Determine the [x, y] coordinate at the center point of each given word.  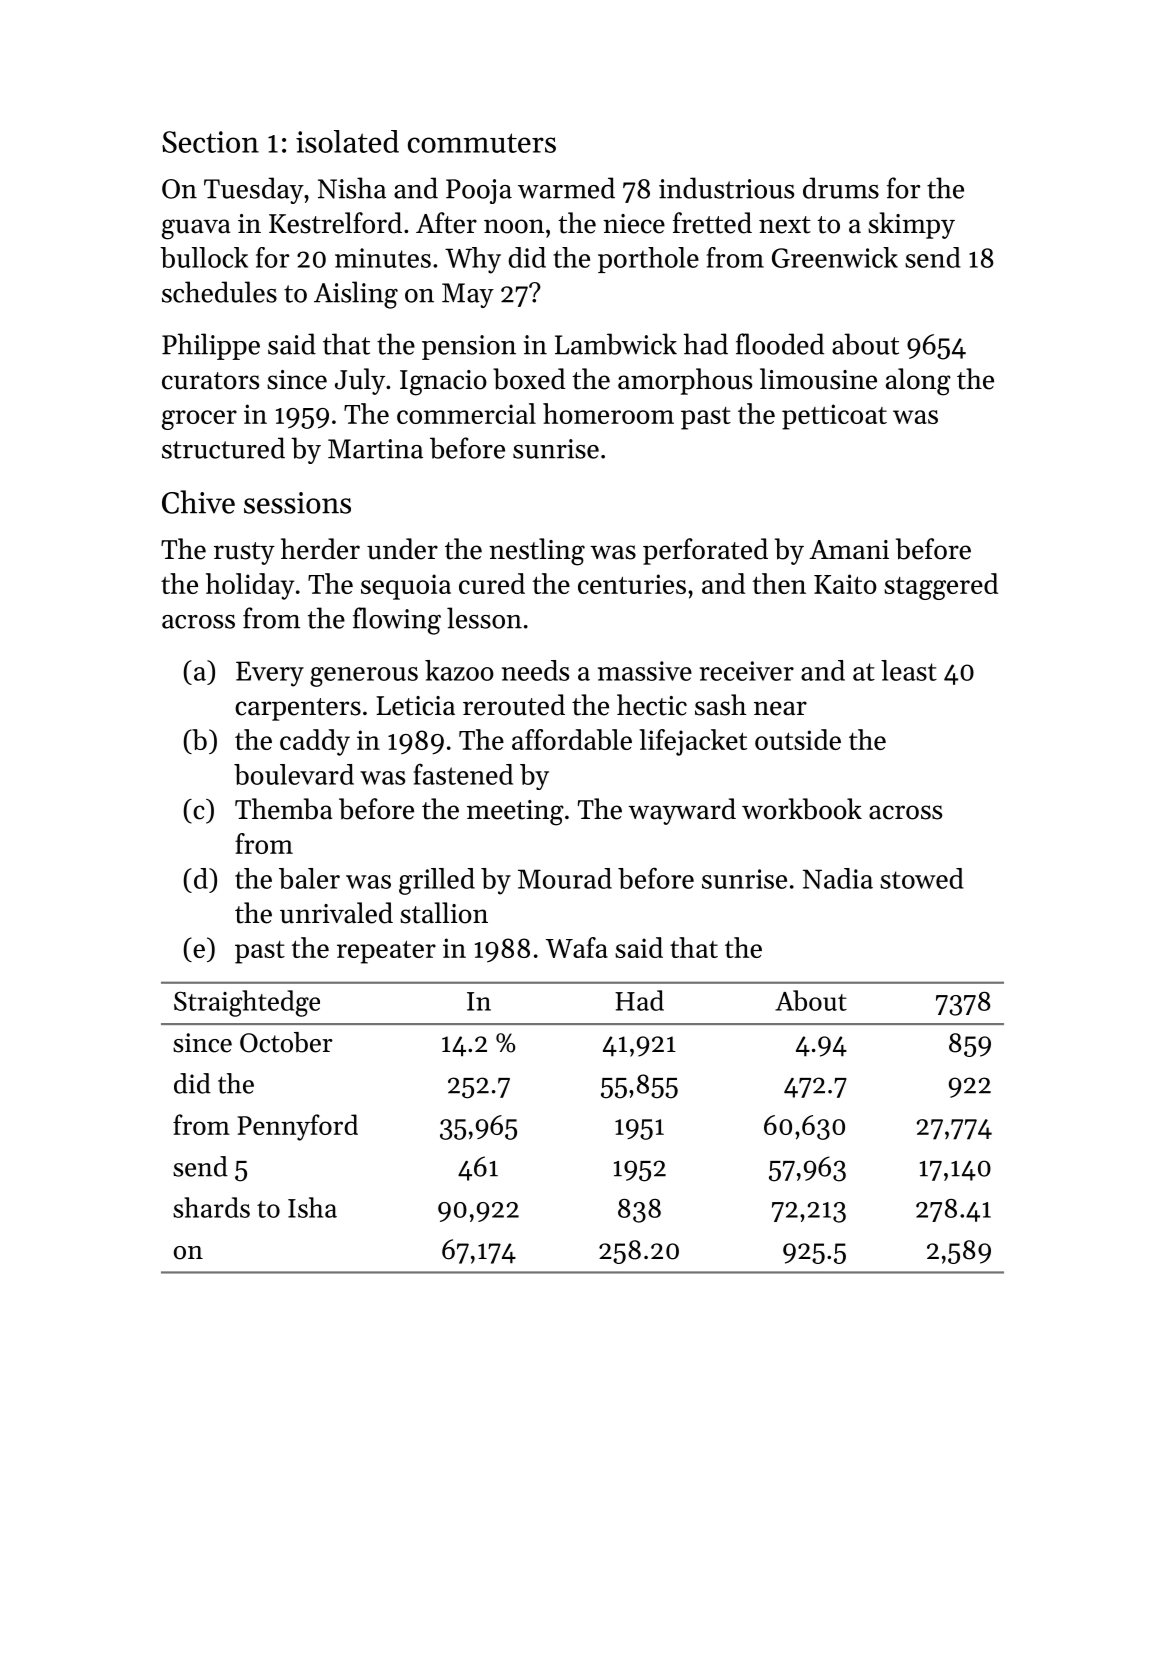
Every [270, 674]
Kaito [845, 584]
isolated [347, 141]
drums [841, 188]
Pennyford [298, 1127]
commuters [482, 143]
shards [211, 1207]
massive [645, 671]
